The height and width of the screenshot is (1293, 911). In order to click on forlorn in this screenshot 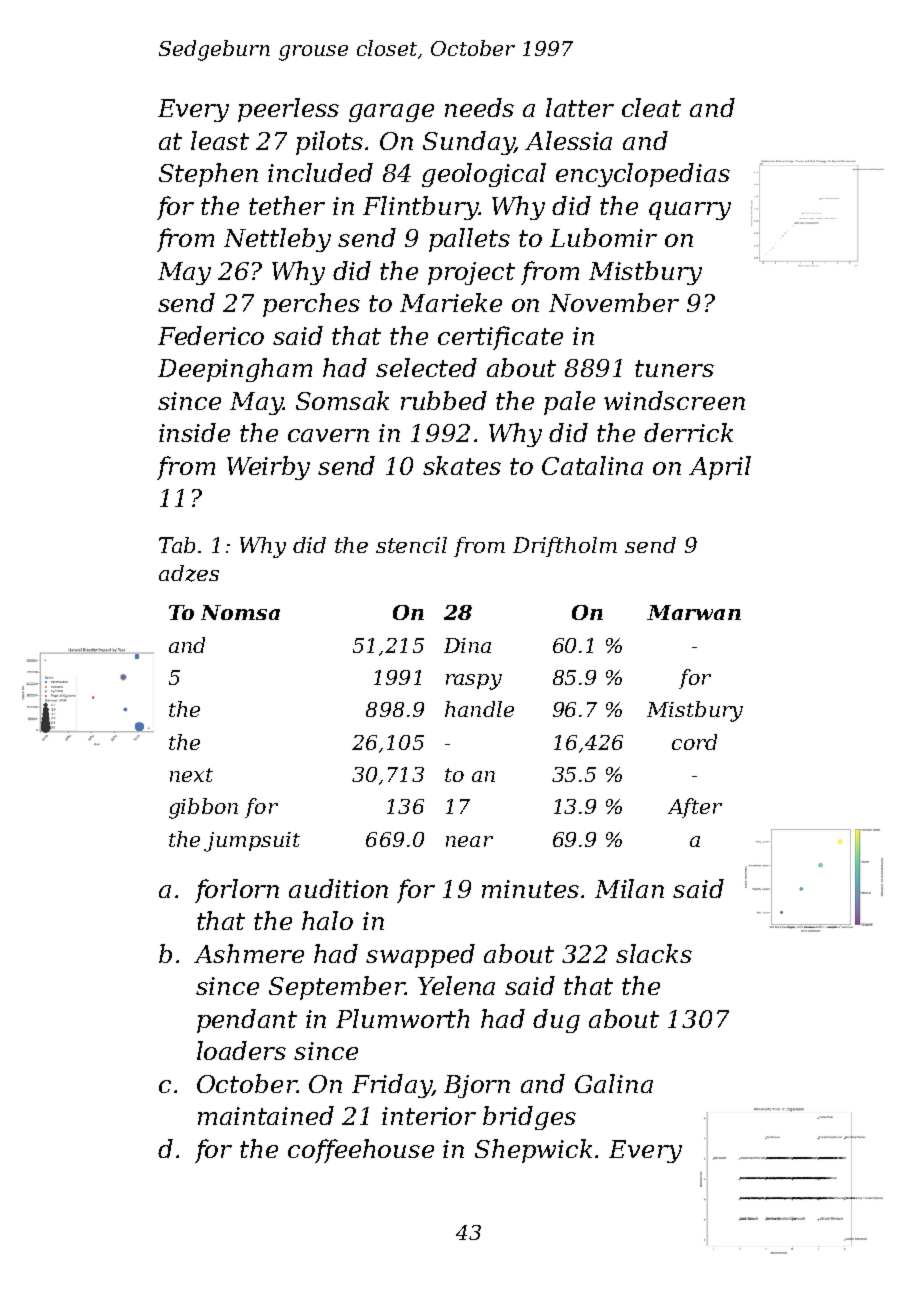, I will do `click(237, 891)`.
